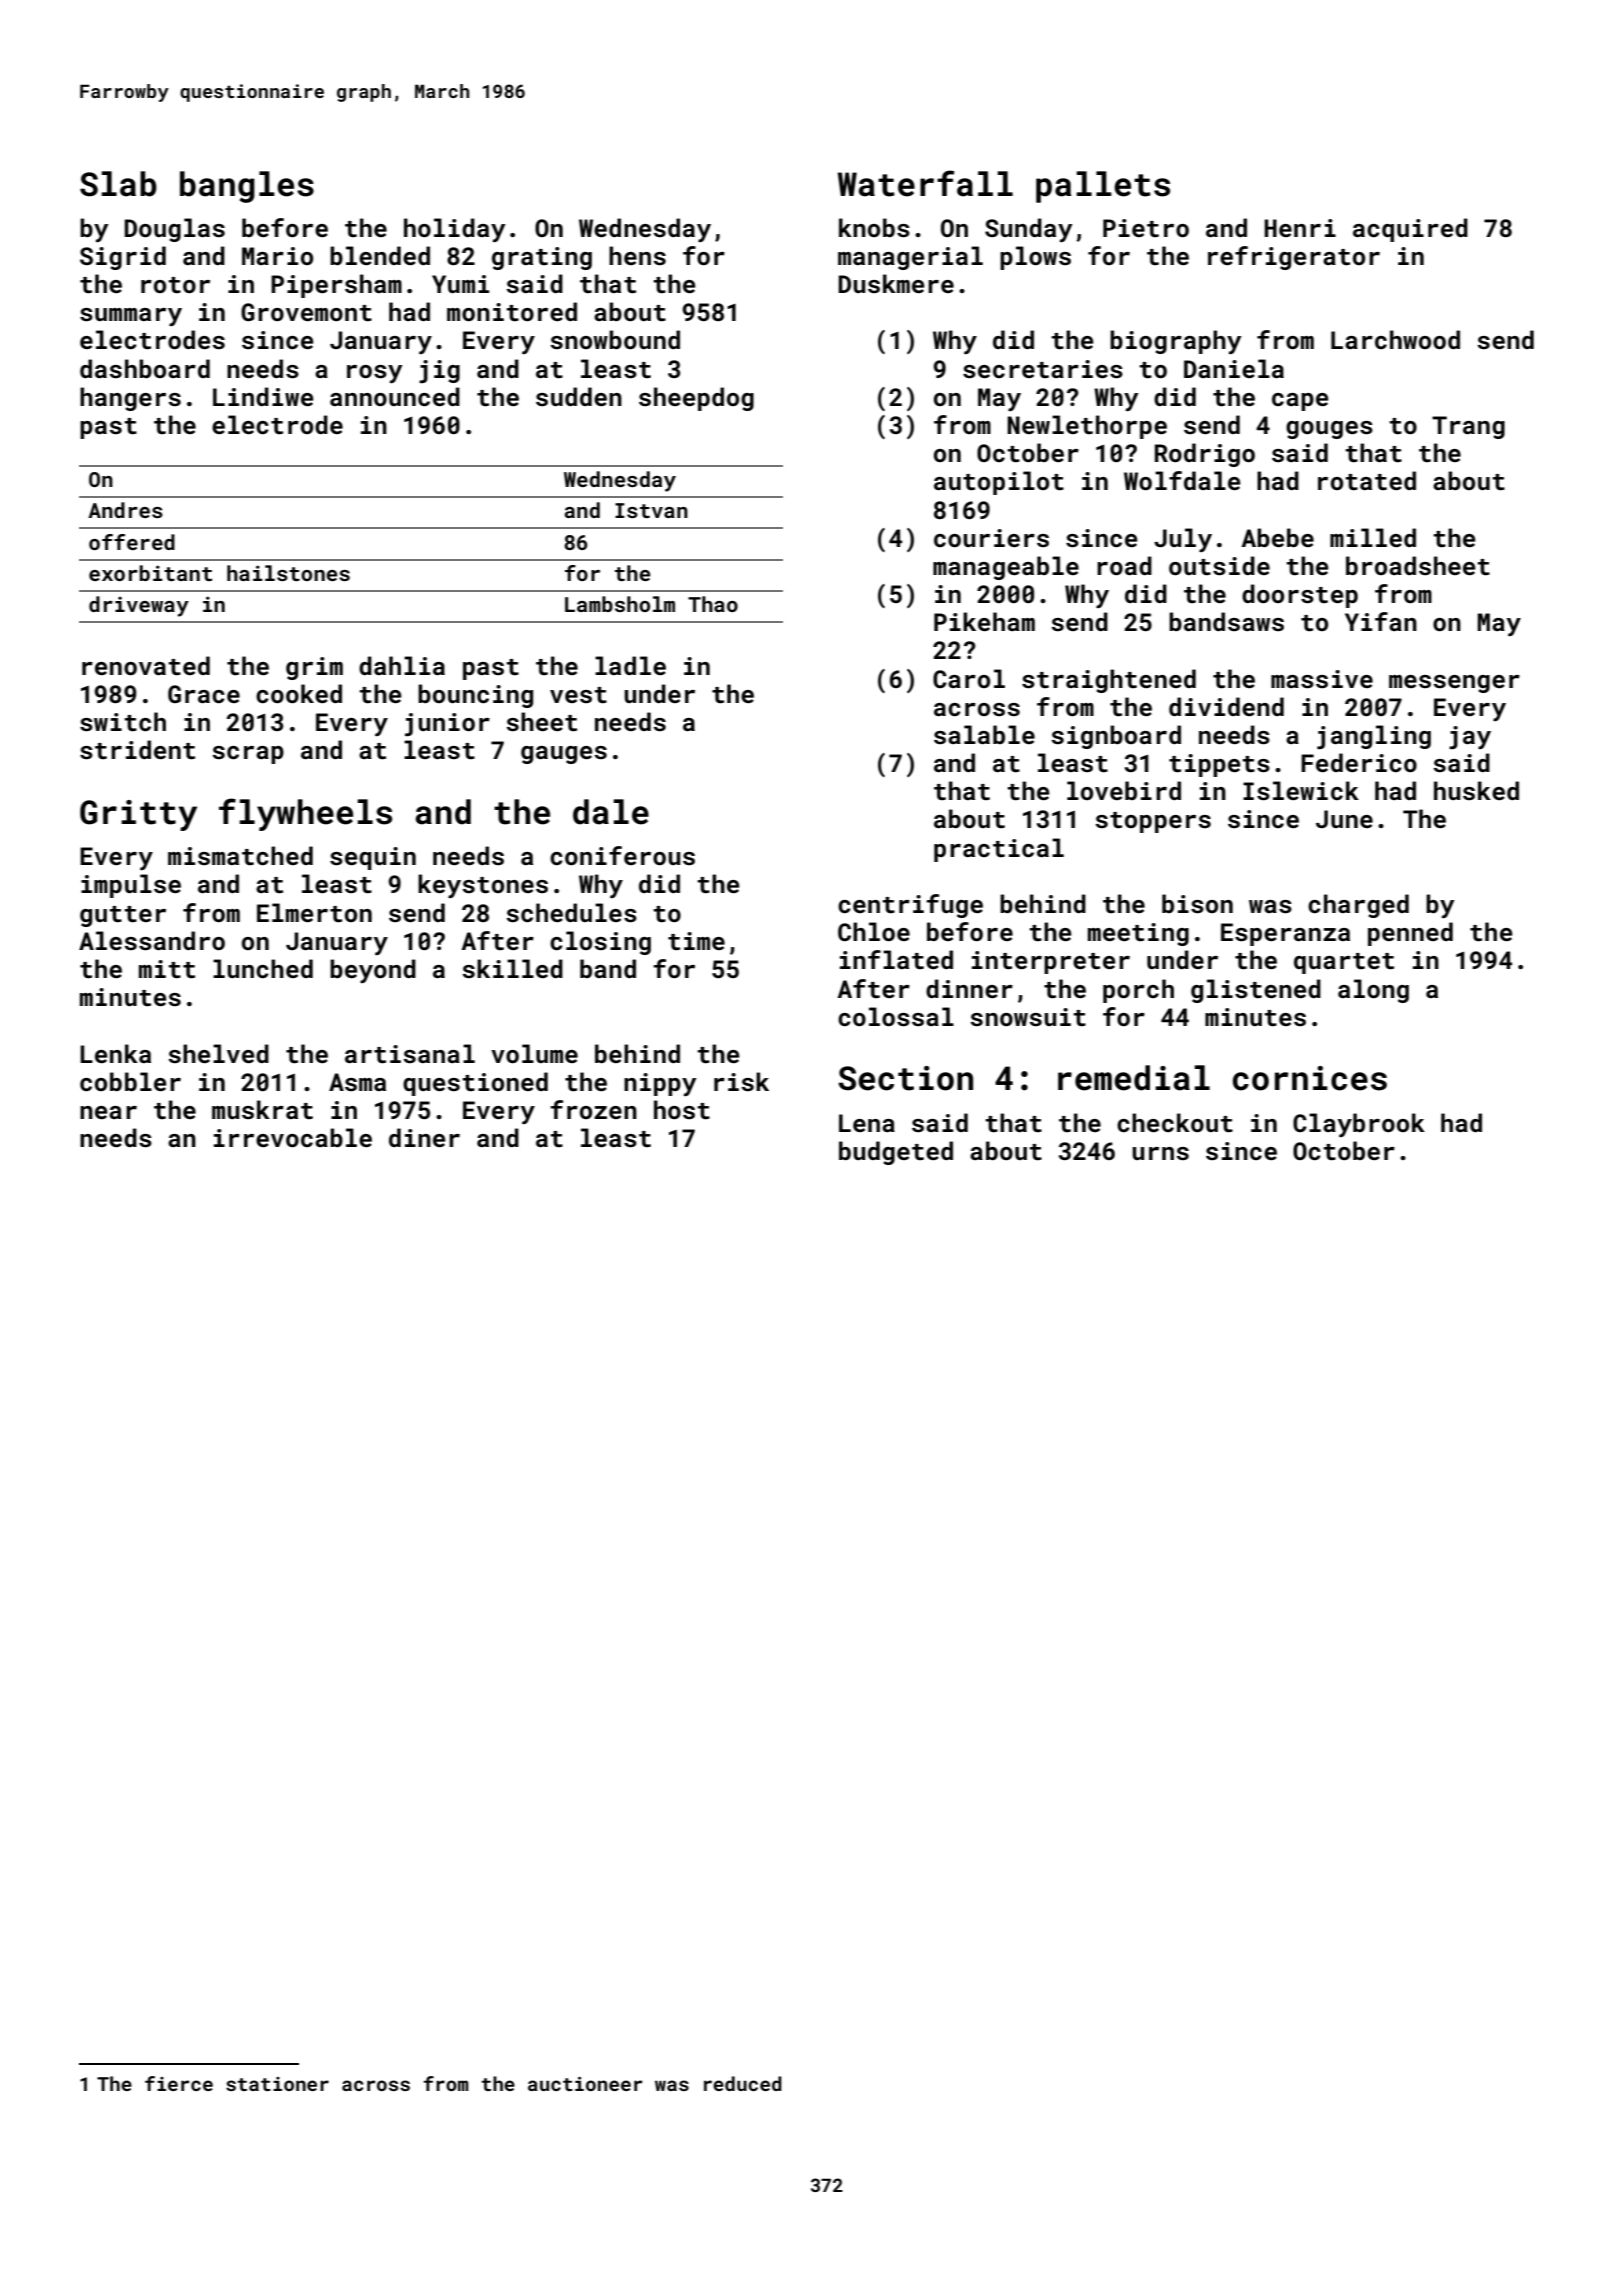 This screenshot has width=1620, height=2292. I want to click on frozen, so click(593, 1109).
